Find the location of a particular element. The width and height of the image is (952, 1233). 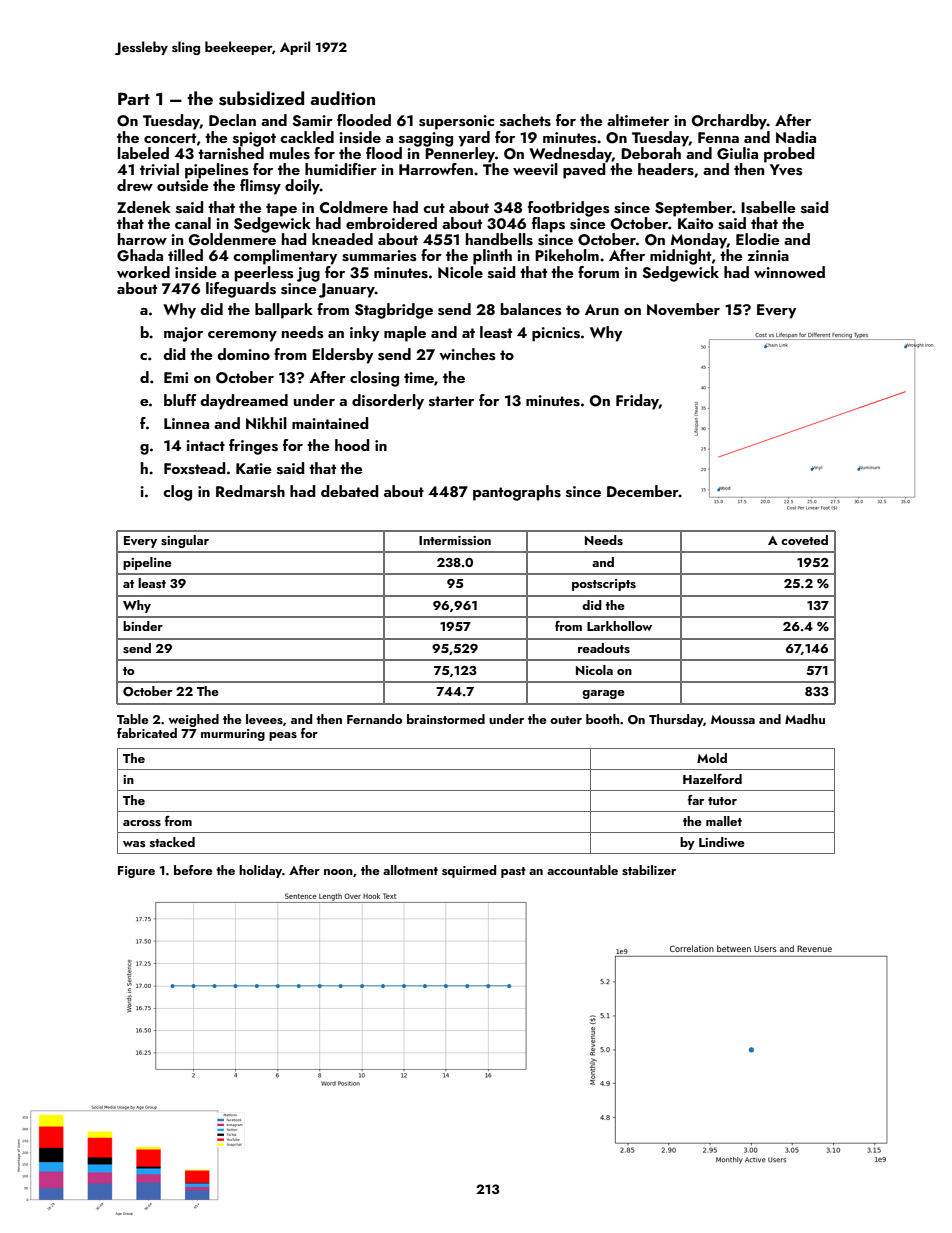

pantographs is located at coordinates (517, 493).
